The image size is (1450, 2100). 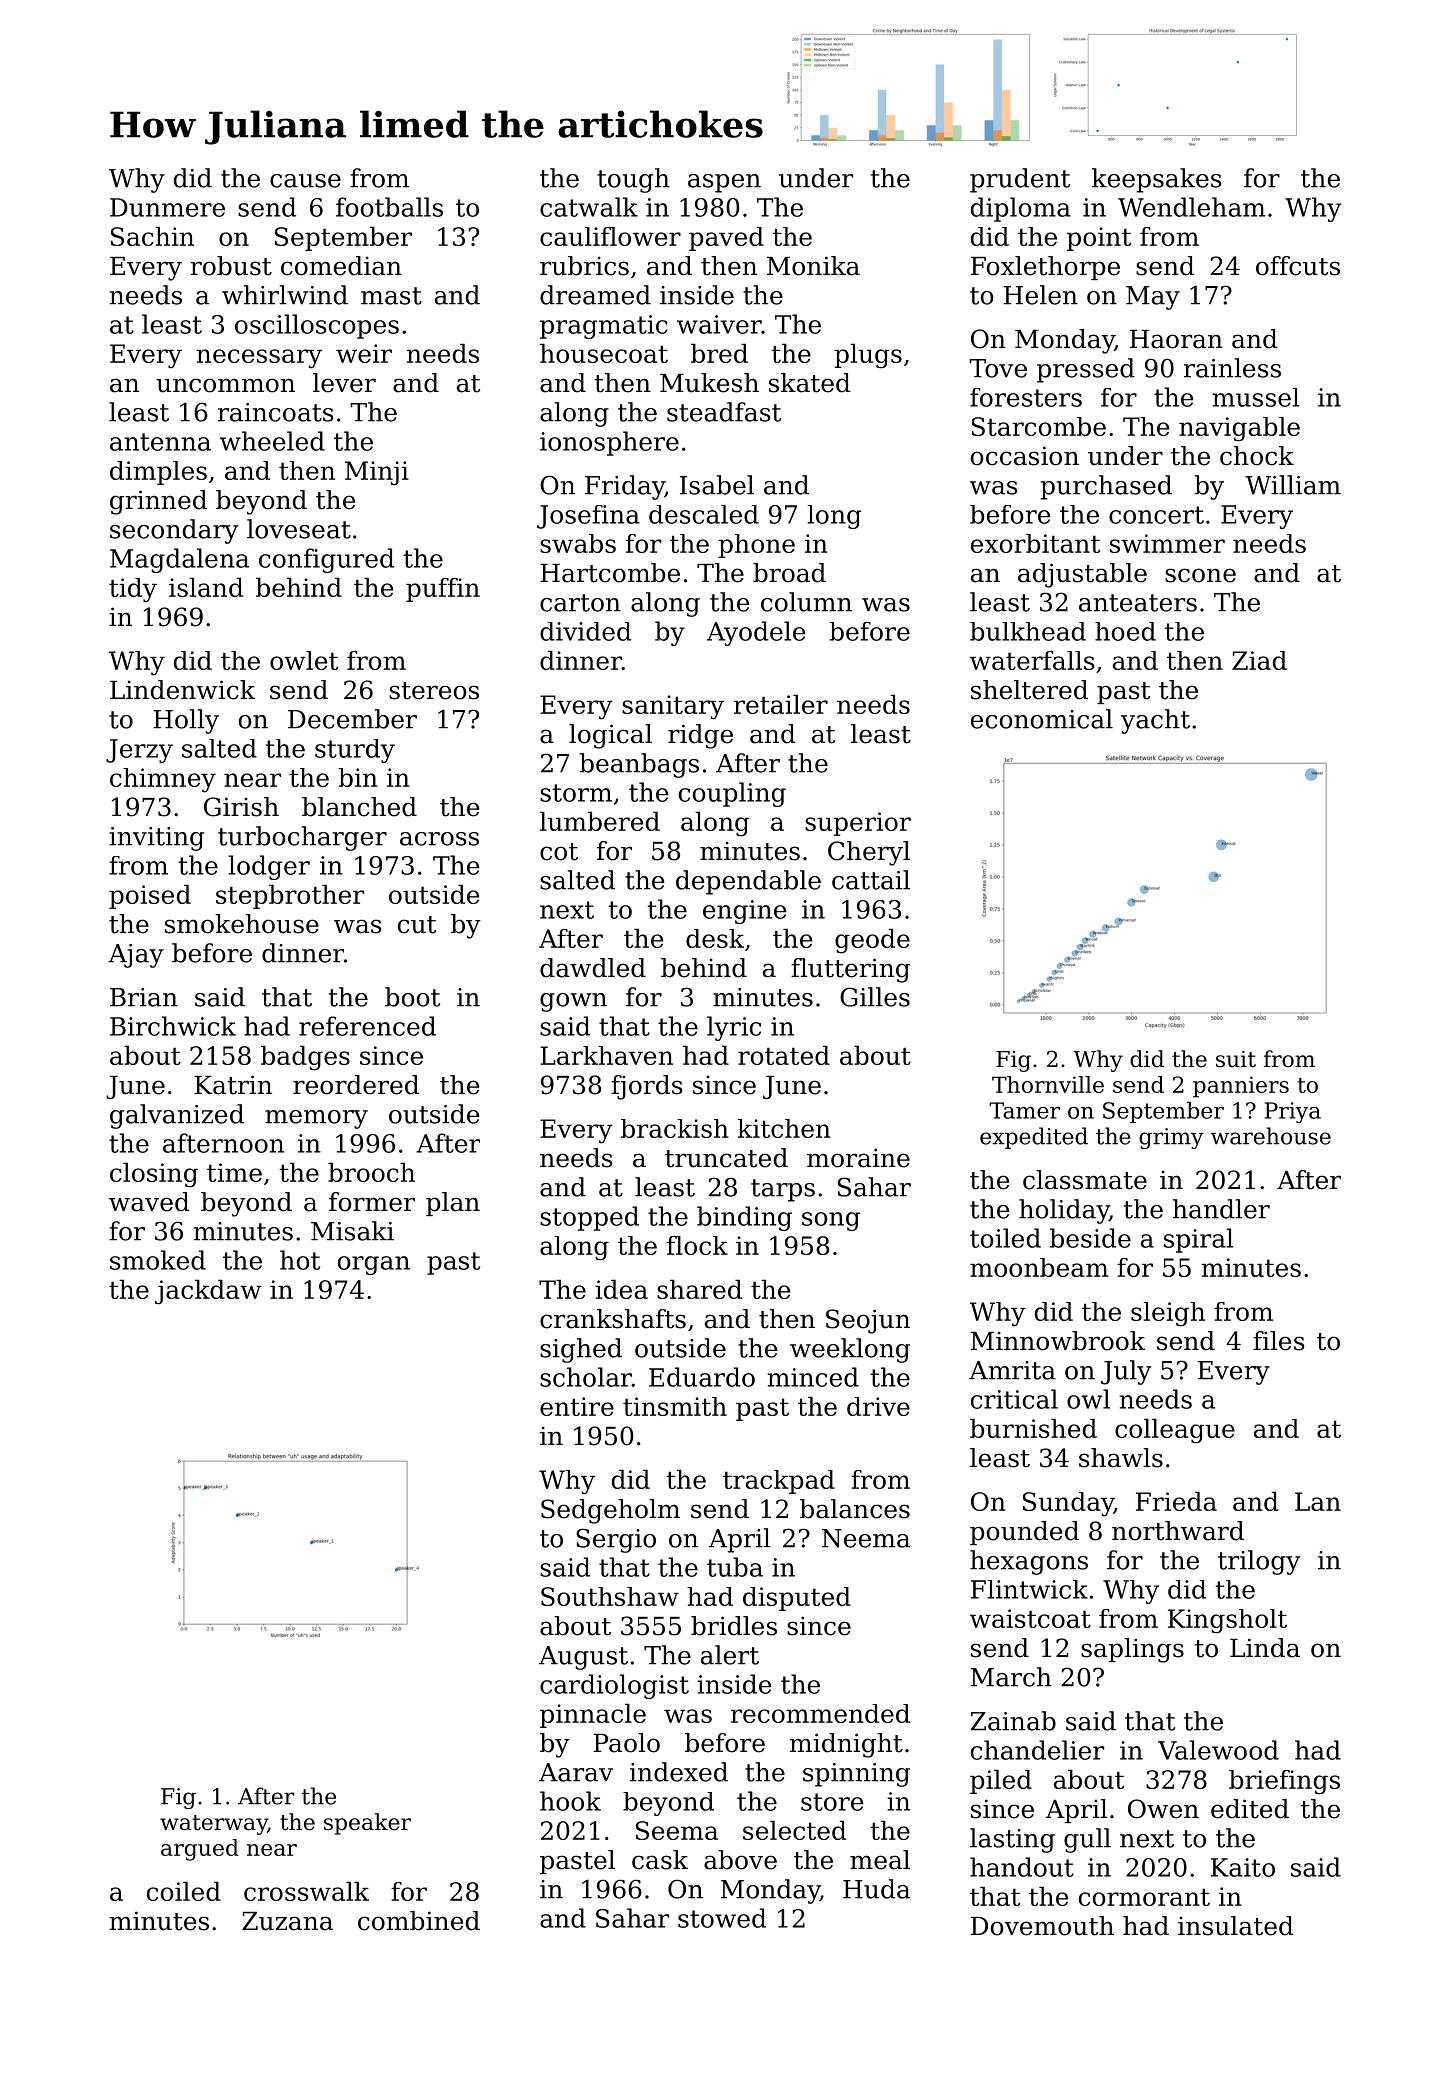 What do you see at coordinates (1259, 1562) in the image?
I see `trilogy` at bounding box center [1259, 1562].
